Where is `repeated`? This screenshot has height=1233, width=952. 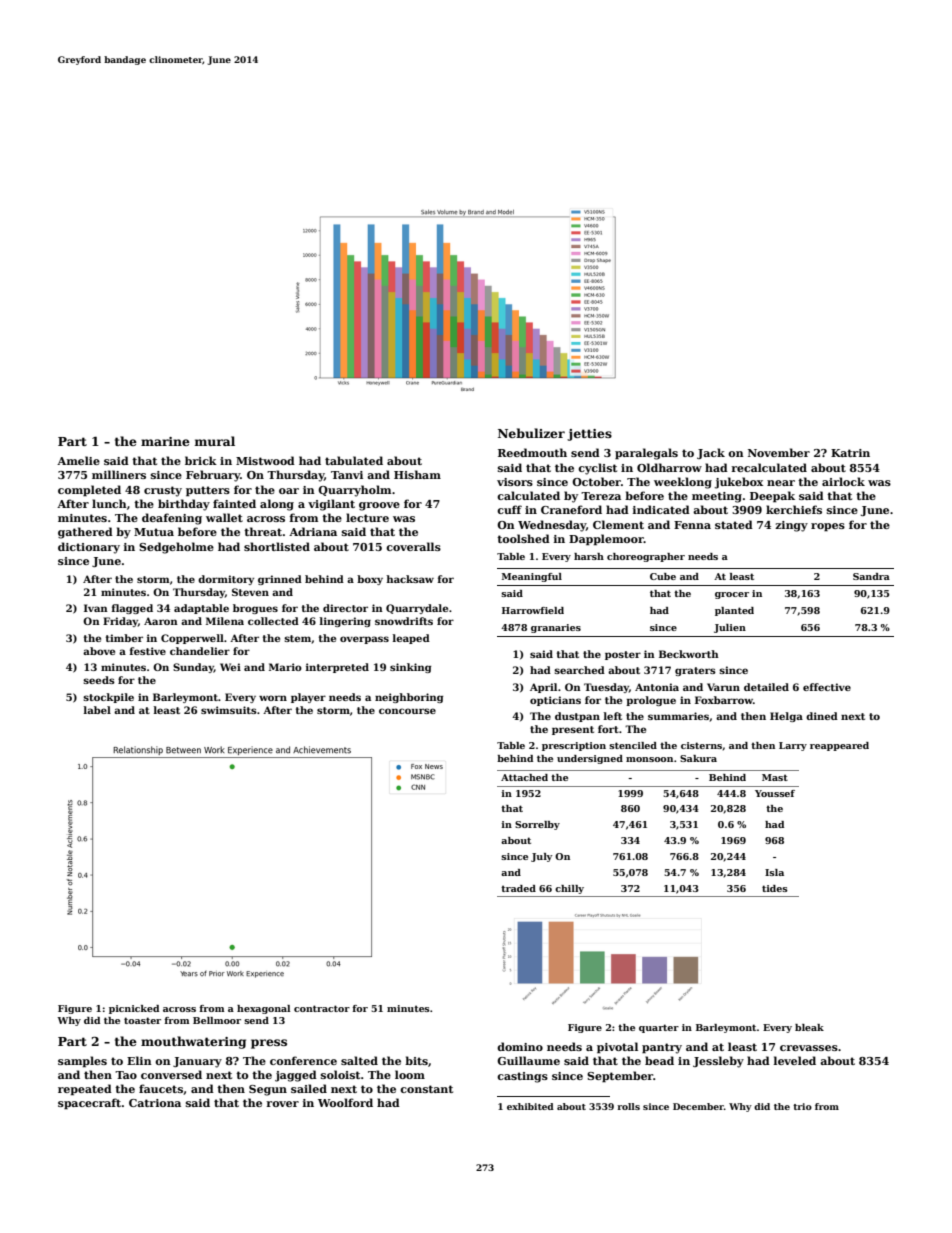 repeated is located at coordinates (85, 1090).
